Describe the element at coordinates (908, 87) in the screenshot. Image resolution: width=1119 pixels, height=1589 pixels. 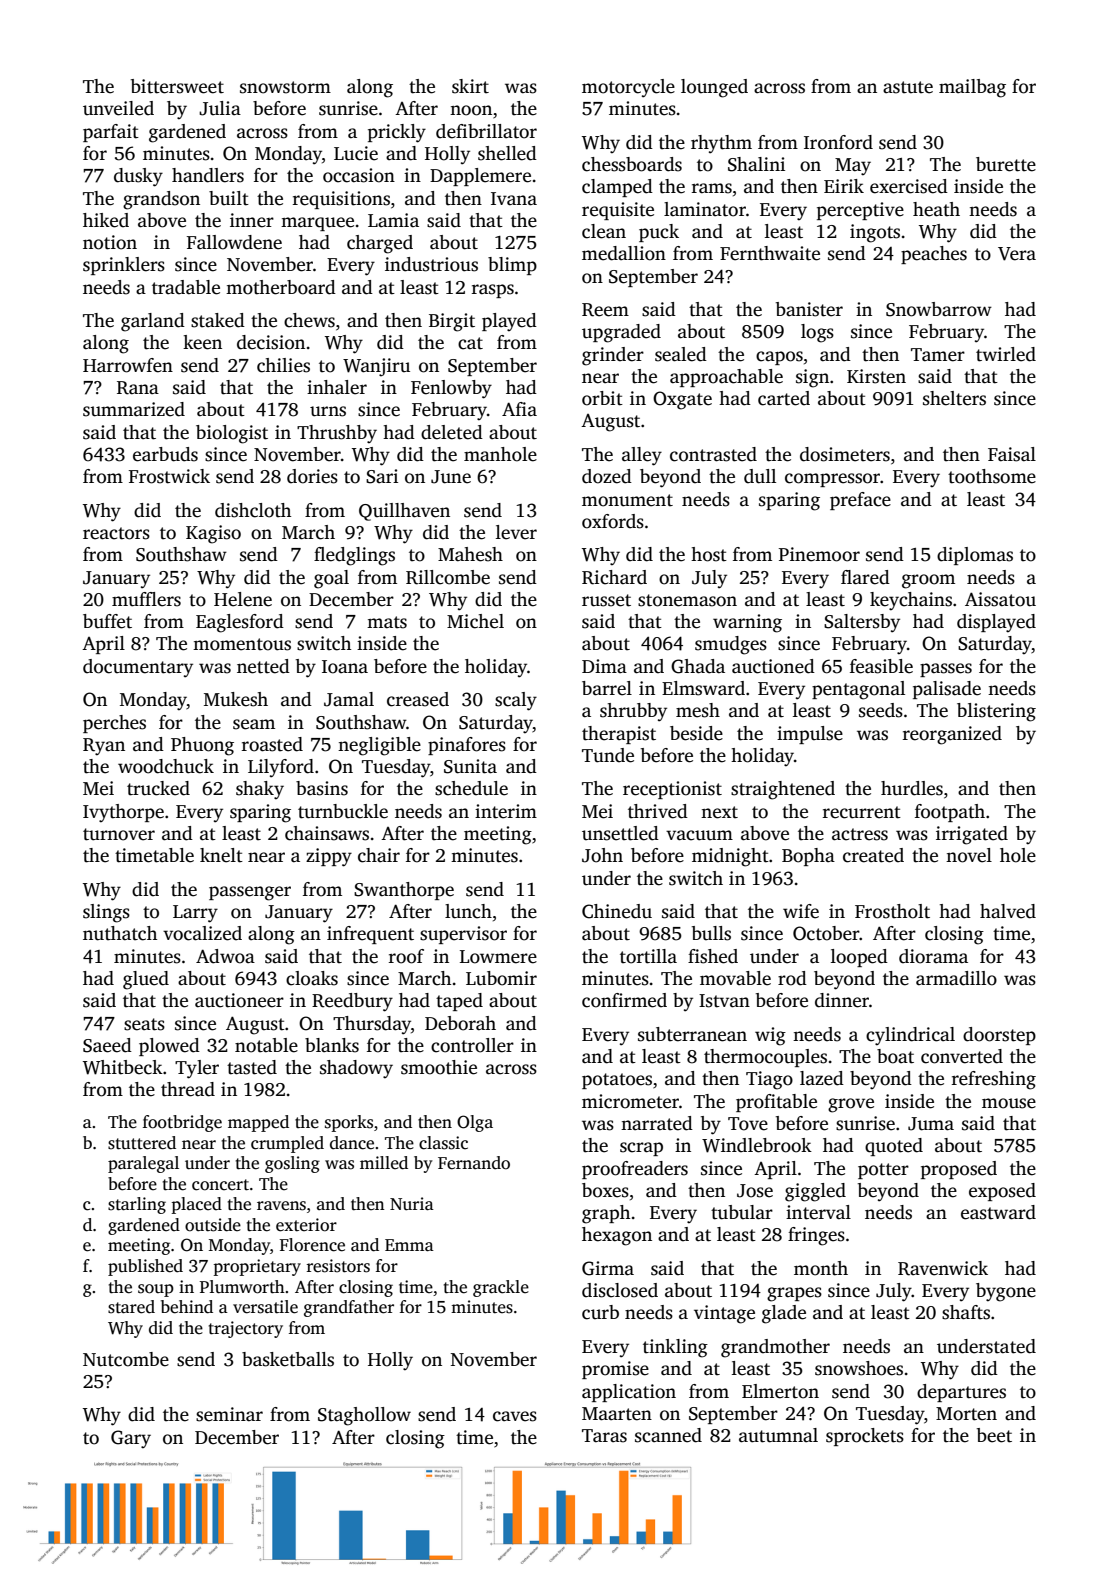
I see `astute` at that location.
